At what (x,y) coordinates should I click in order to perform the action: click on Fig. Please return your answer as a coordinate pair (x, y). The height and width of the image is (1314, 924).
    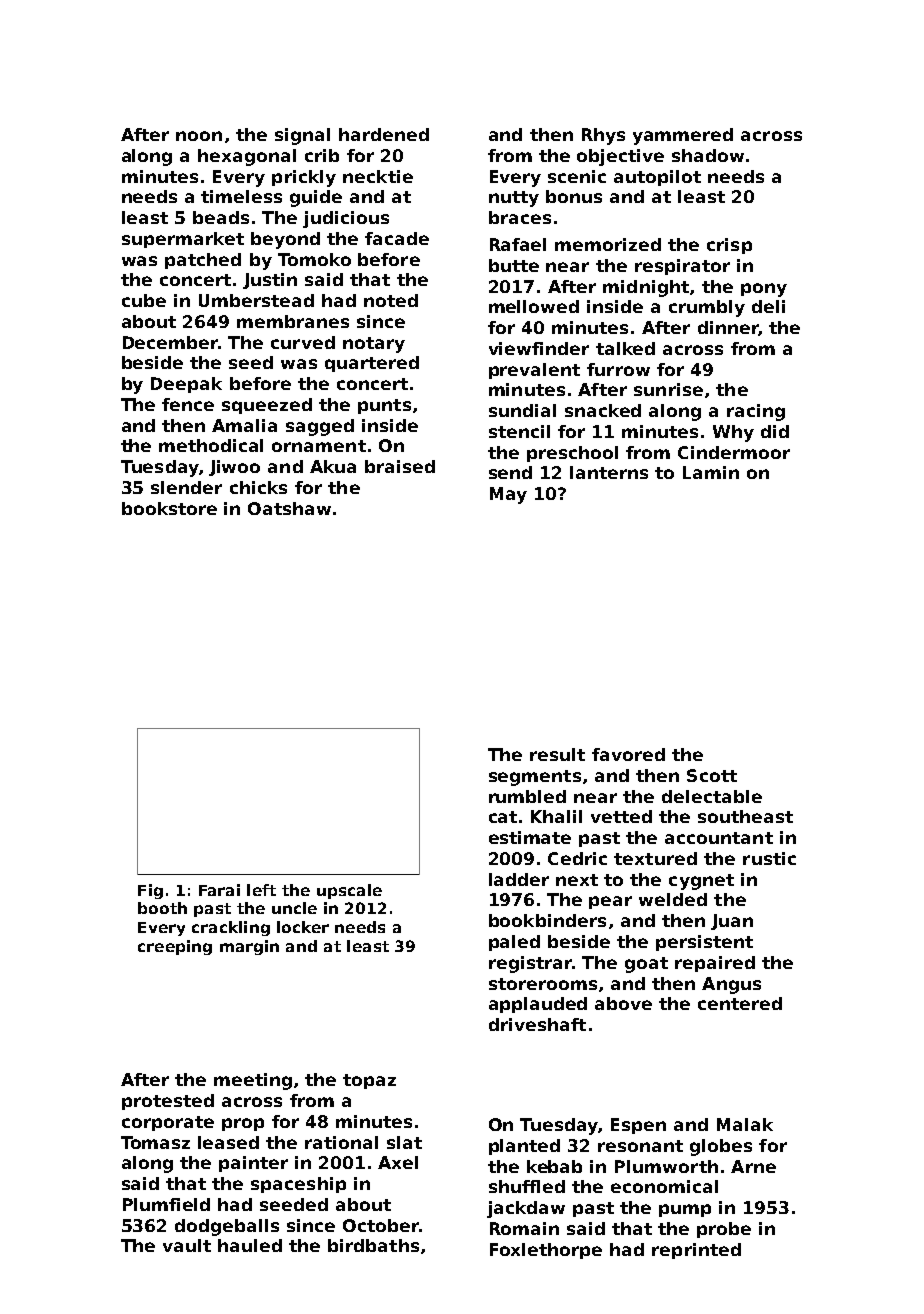
    Looking at the image, I should click on (150, 891).
